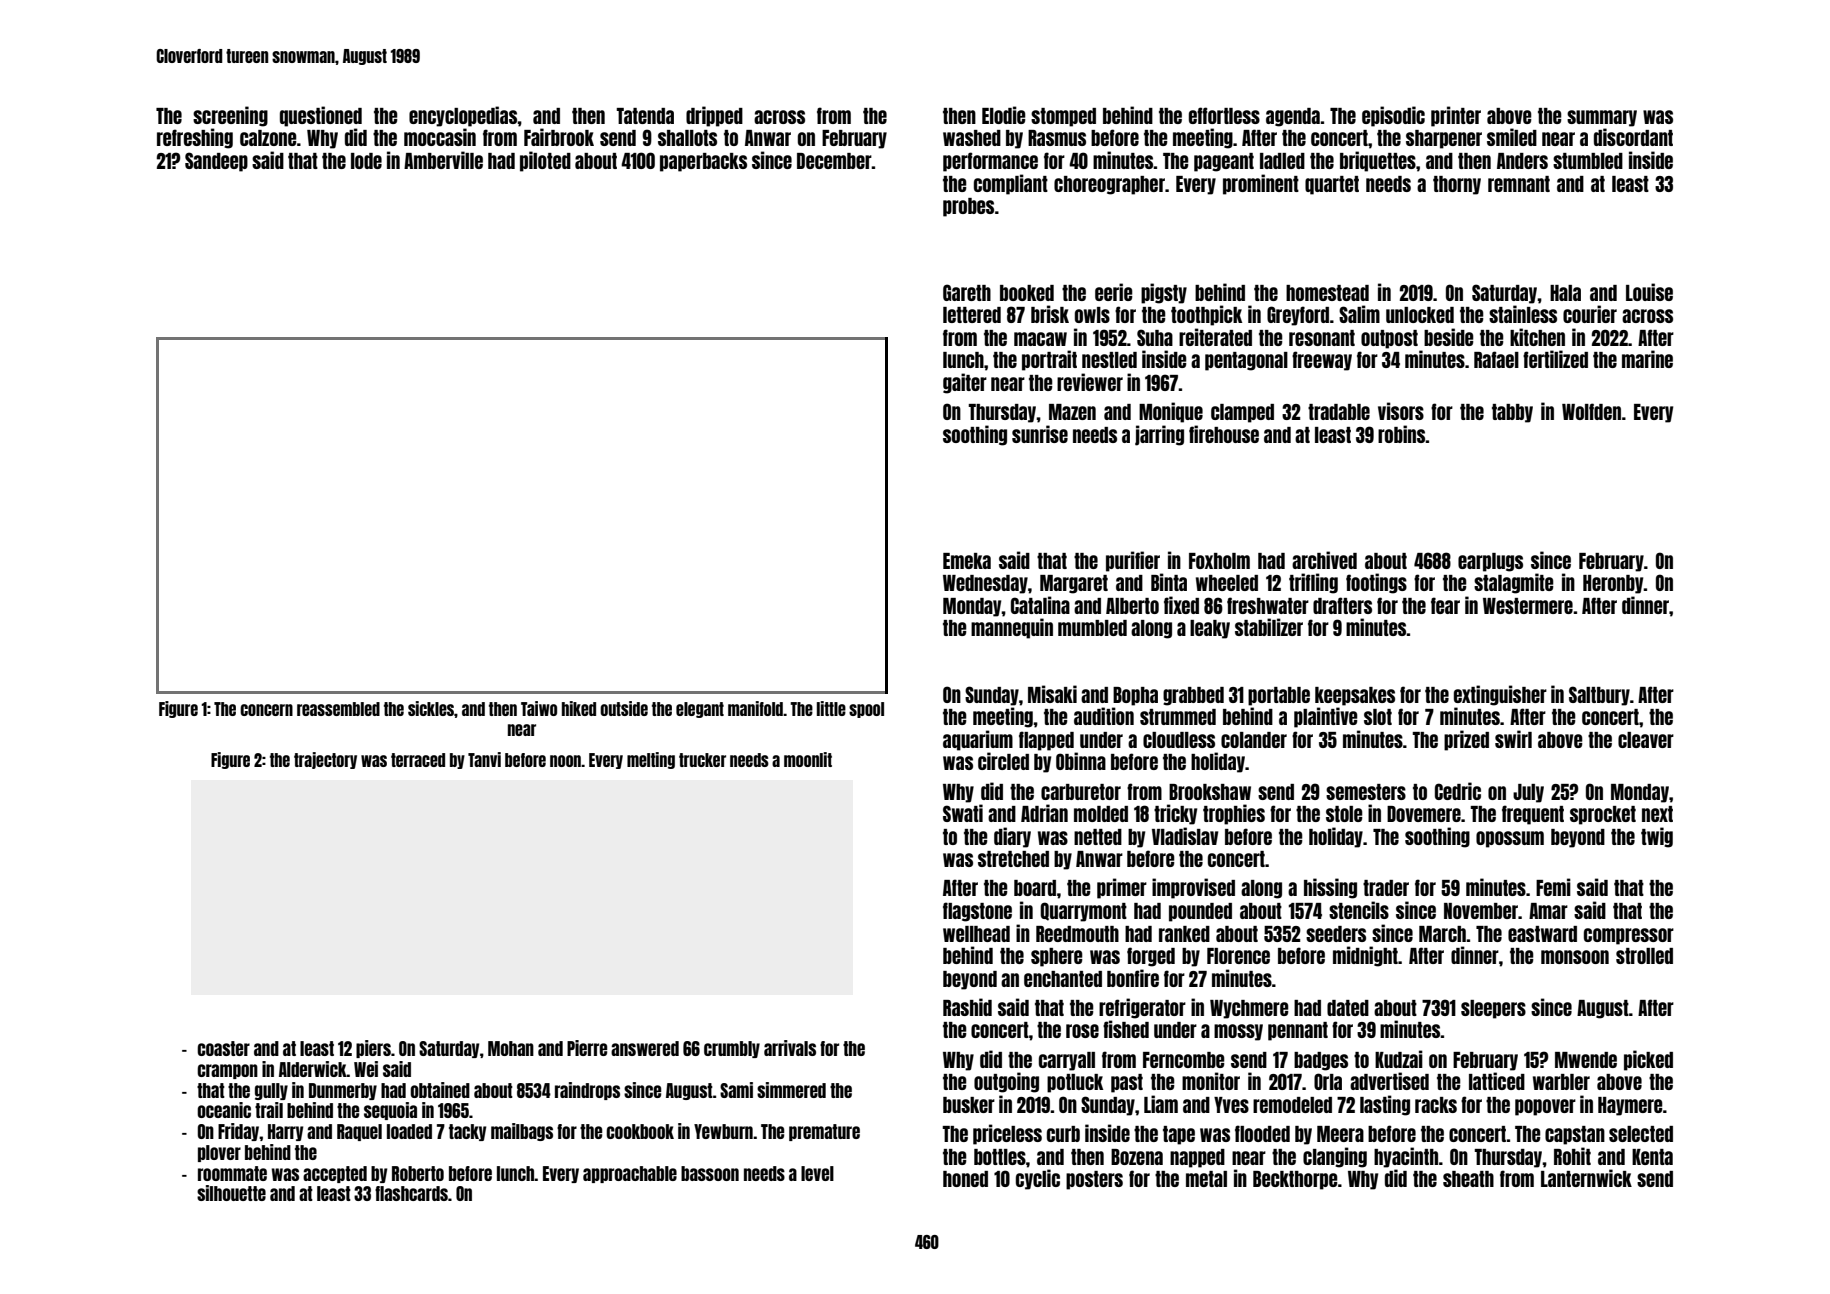  I want to click on lode, so click(366, 161).
